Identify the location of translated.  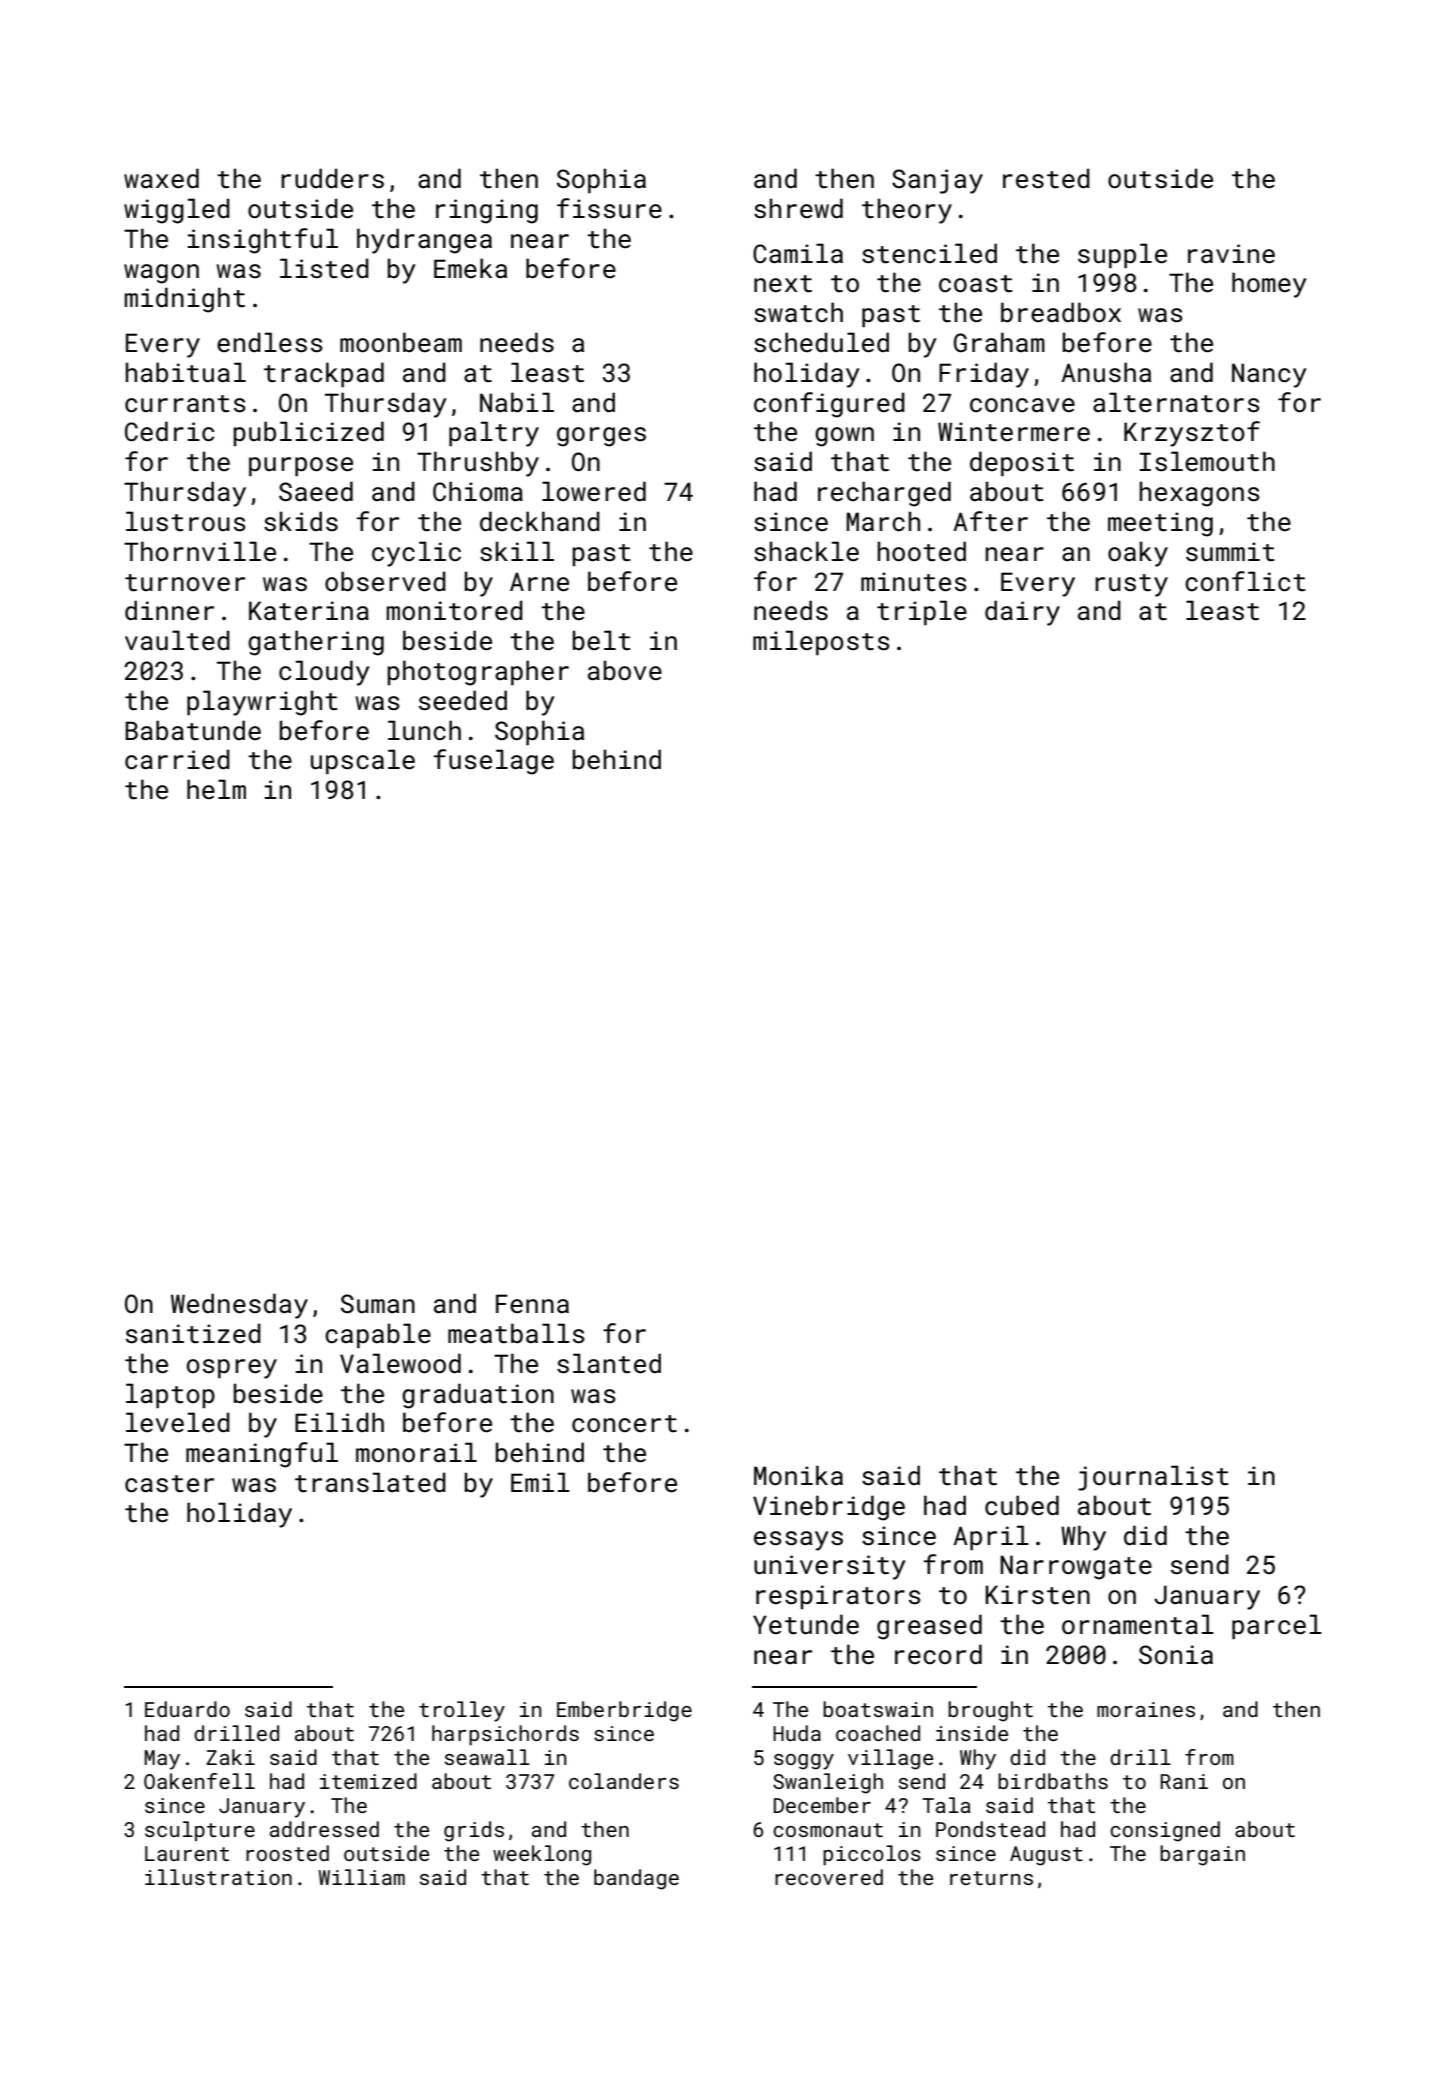
(370, 1482).
